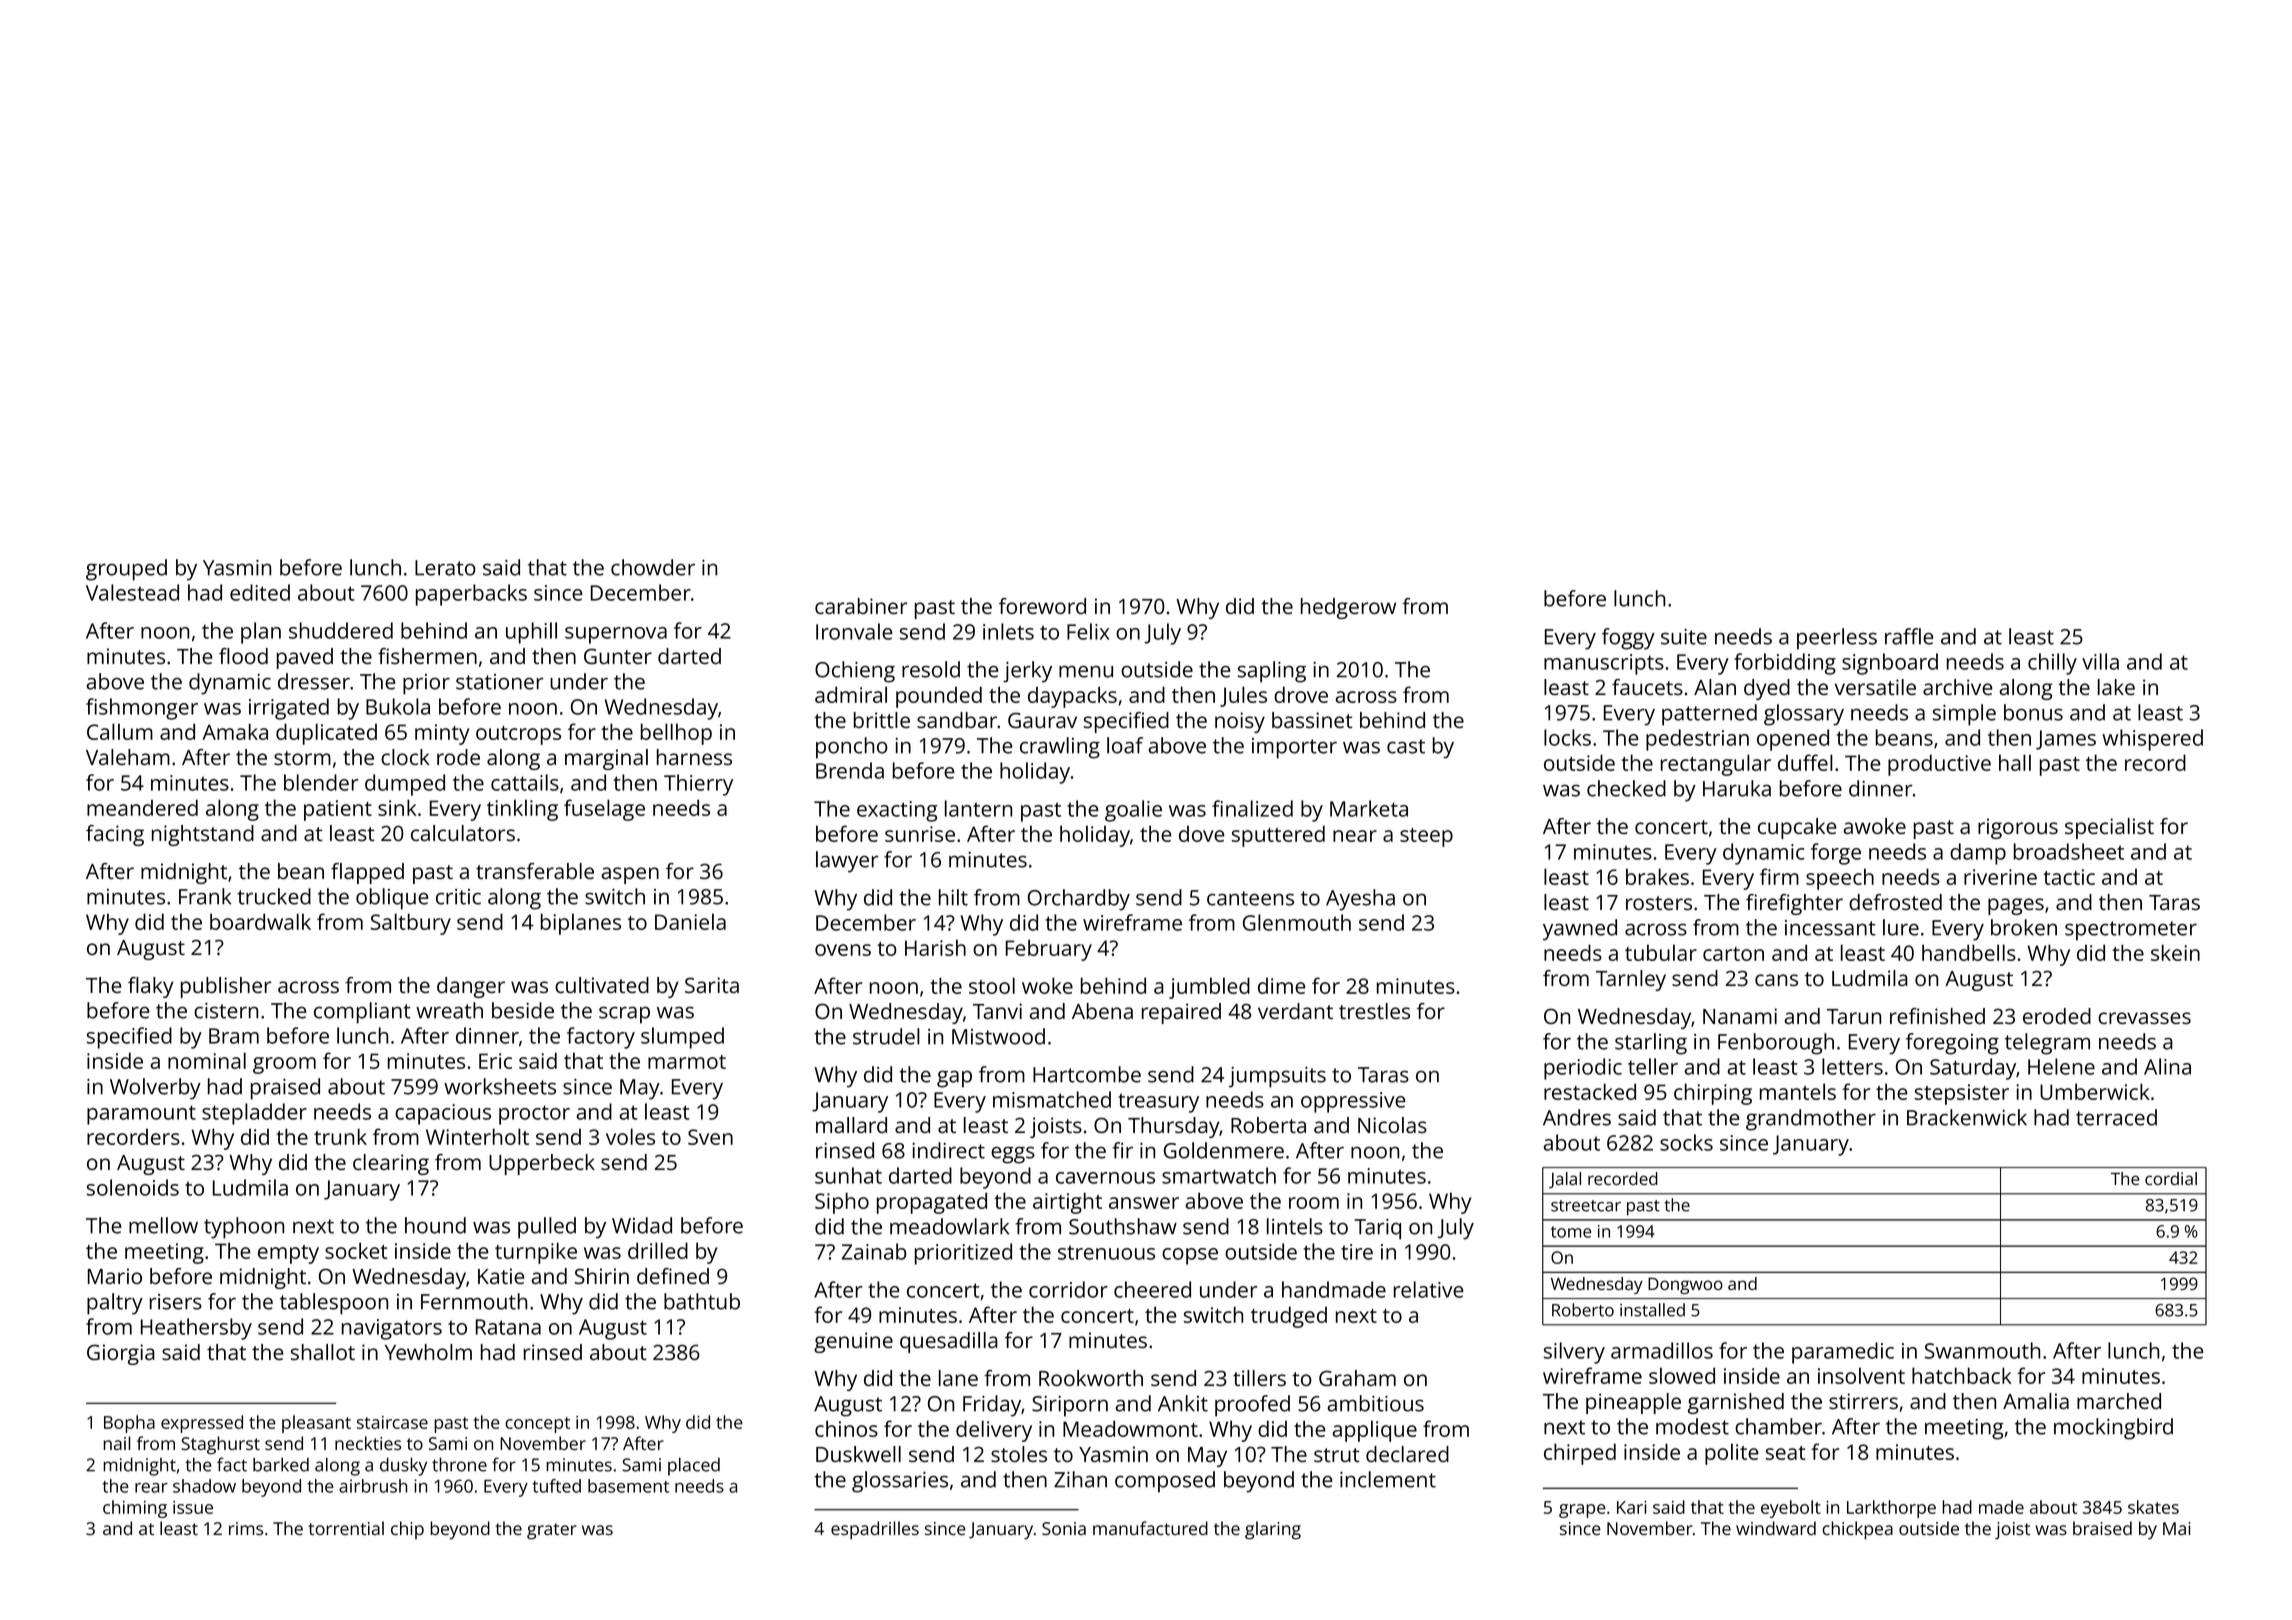 The height and width of the screenshot is (1620, 2292). Describe the element at coordinates (115, 835) in the screenshot. I see `facing` at that location.
